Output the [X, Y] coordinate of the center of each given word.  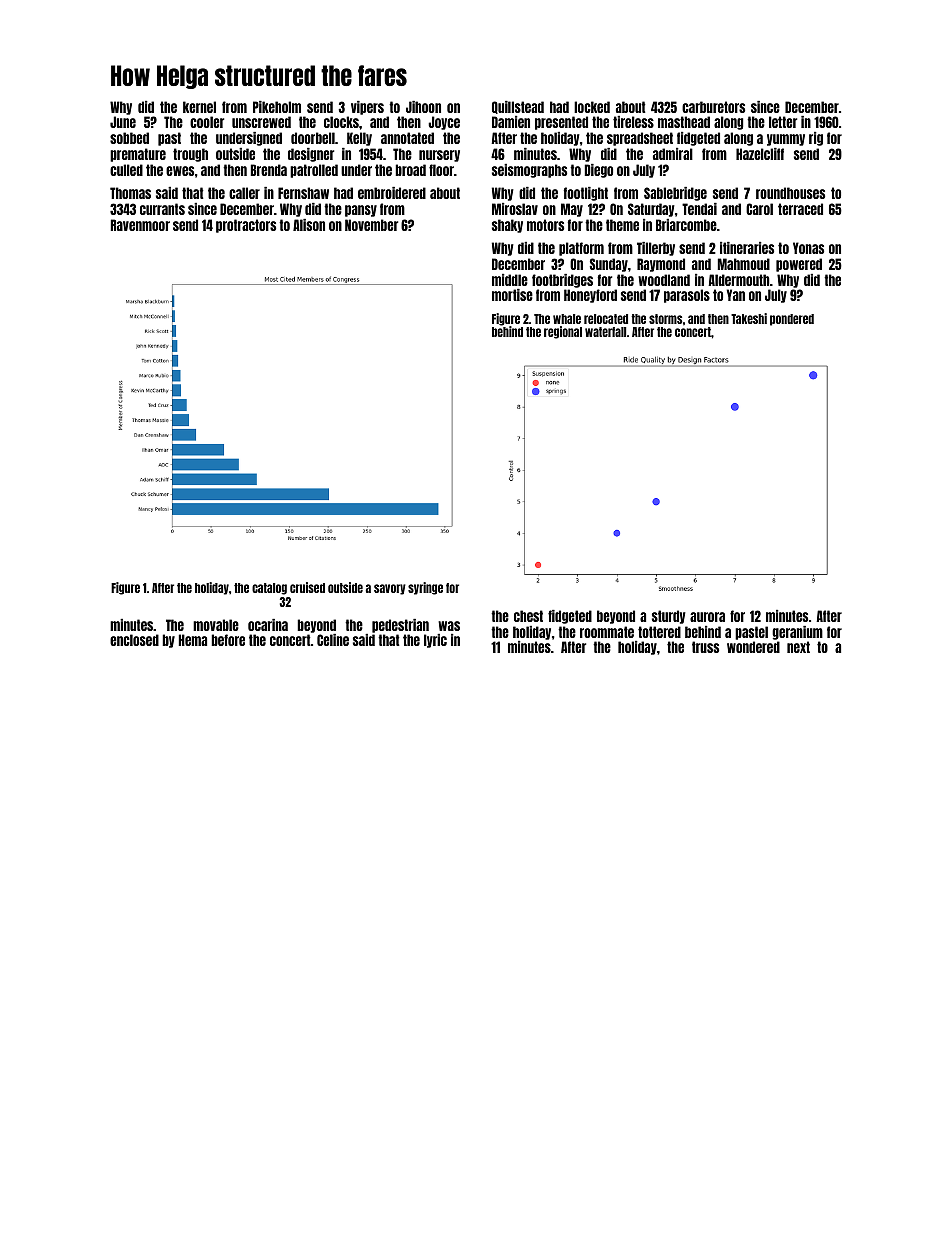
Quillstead [518, 107]
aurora [707, 617]
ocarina [268, 625]
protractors [246, 226]
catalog [269, 589]
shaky [507, 226]
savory [390, 589]
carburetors [713, 107]
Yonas [808, 248]
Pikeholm [277, 107]
